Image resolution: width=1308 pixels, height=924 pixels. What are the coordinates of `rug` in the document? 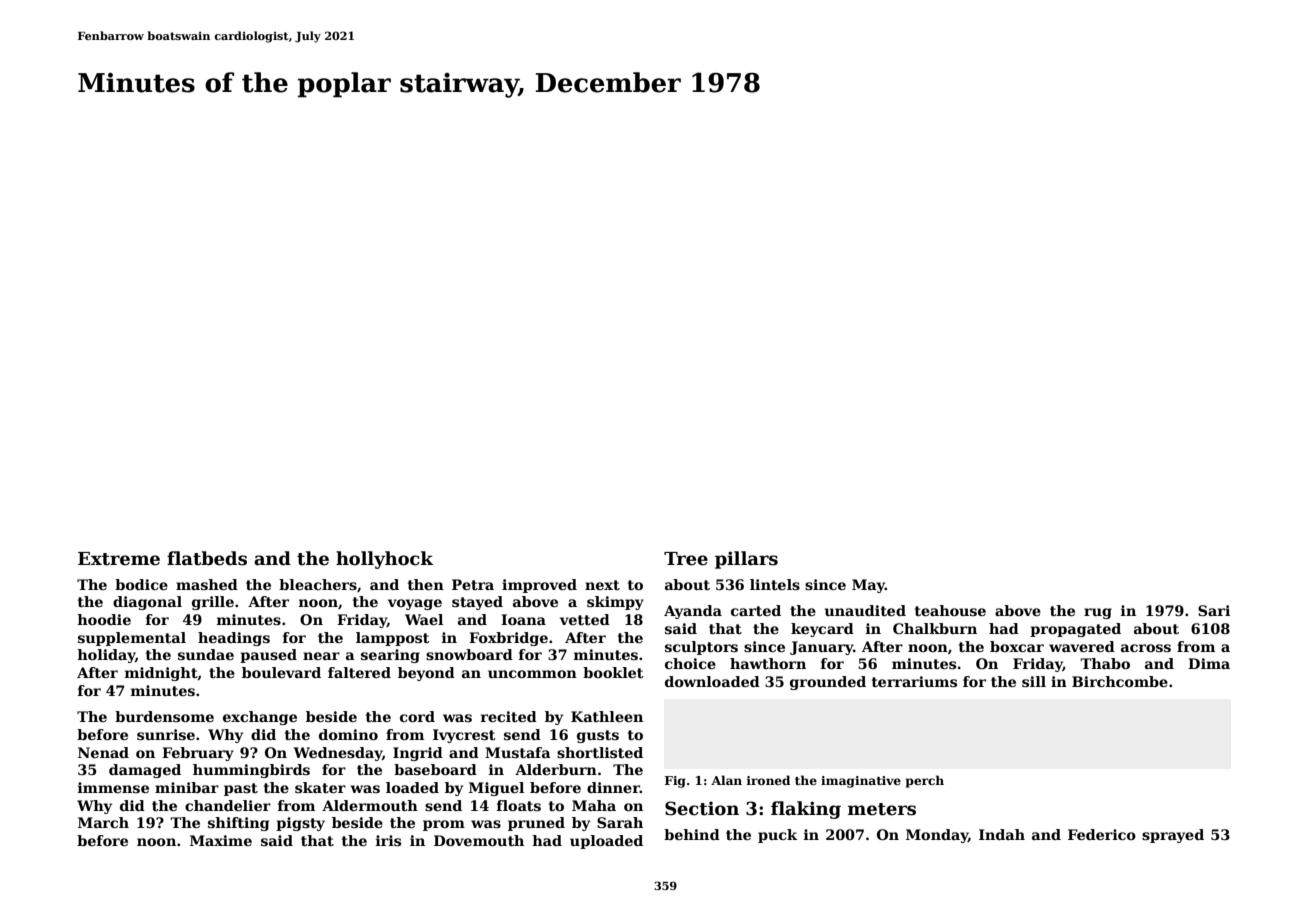 It's located at (1098, 613).
